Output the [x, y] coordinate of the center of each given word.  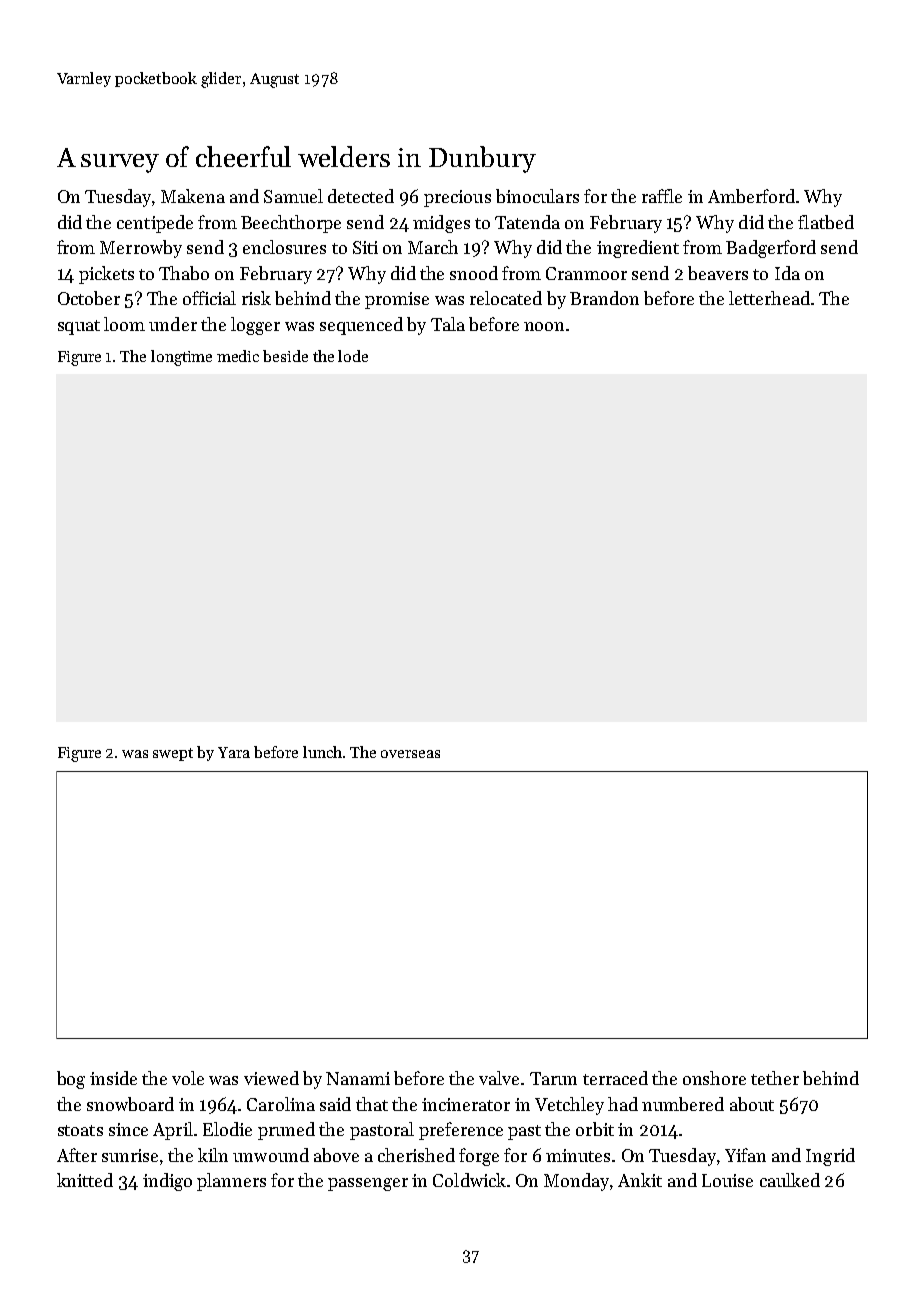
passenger [368, 1184]
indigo [167, 1182]
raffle [662, 196]
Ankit [640, 1180]
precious [457, 198]
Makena [193, 196]
